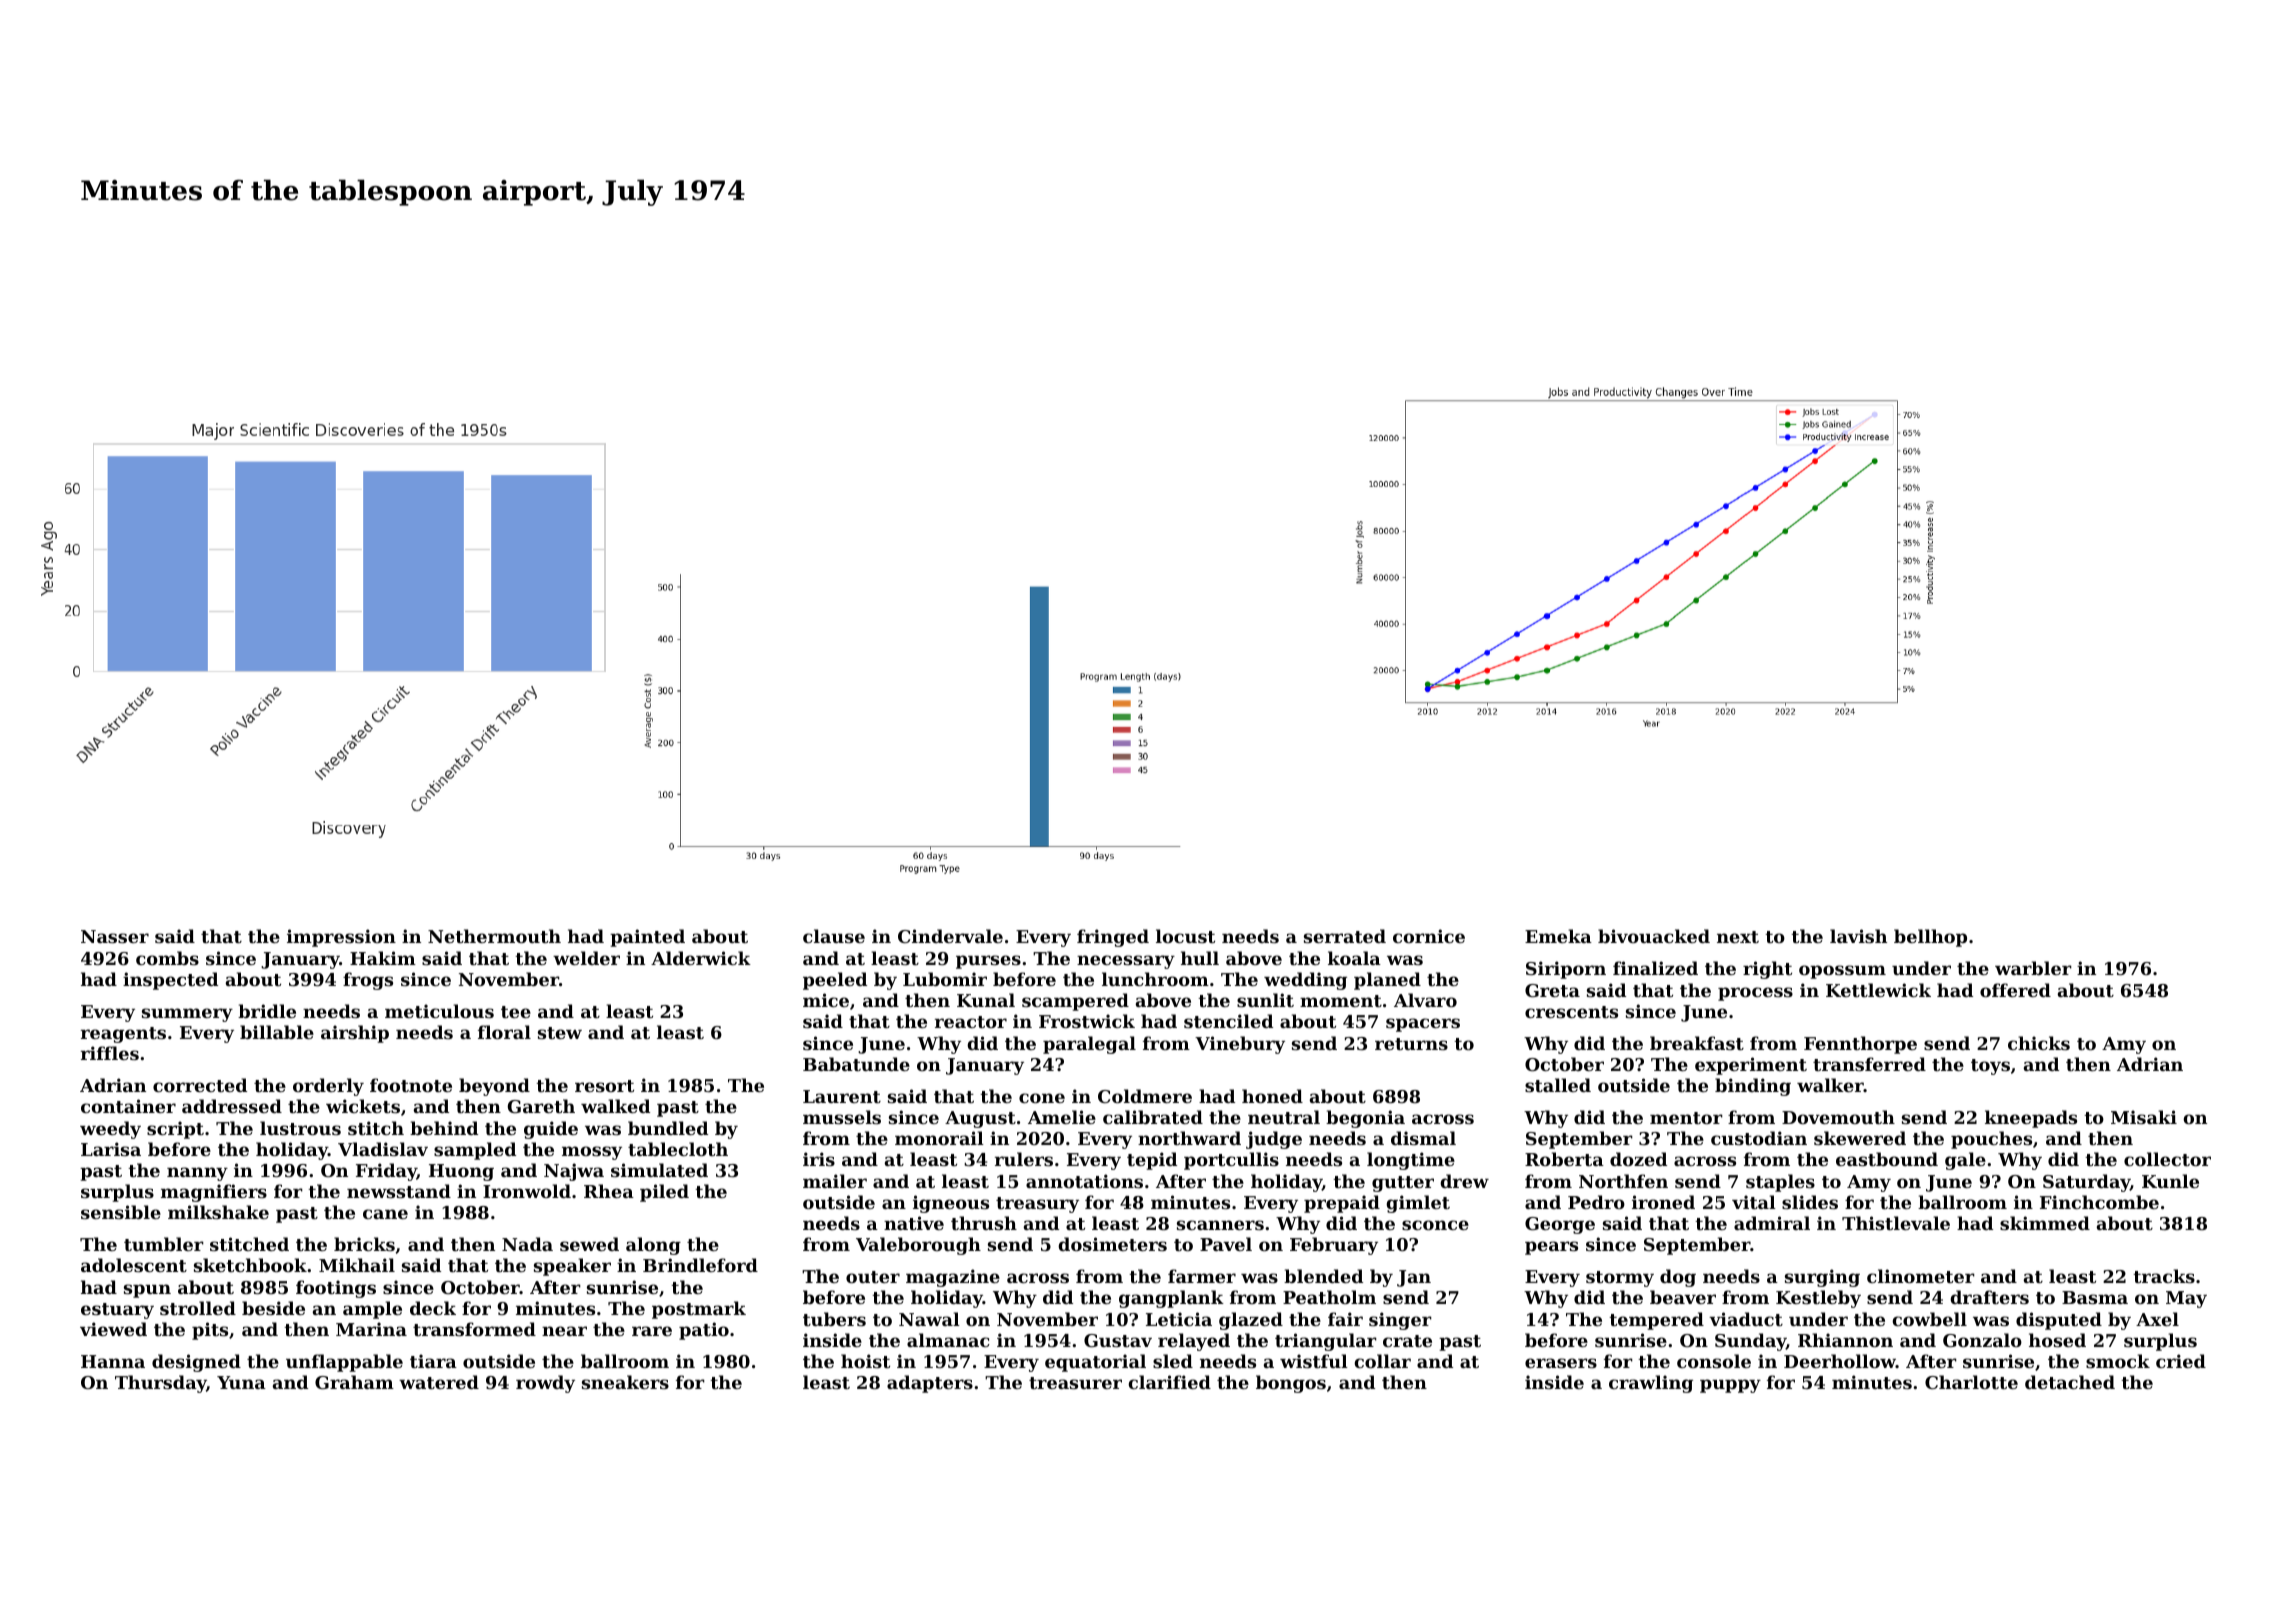 The image size is (2292, 1620). I want to click on sewed, so click(589, 1244).
